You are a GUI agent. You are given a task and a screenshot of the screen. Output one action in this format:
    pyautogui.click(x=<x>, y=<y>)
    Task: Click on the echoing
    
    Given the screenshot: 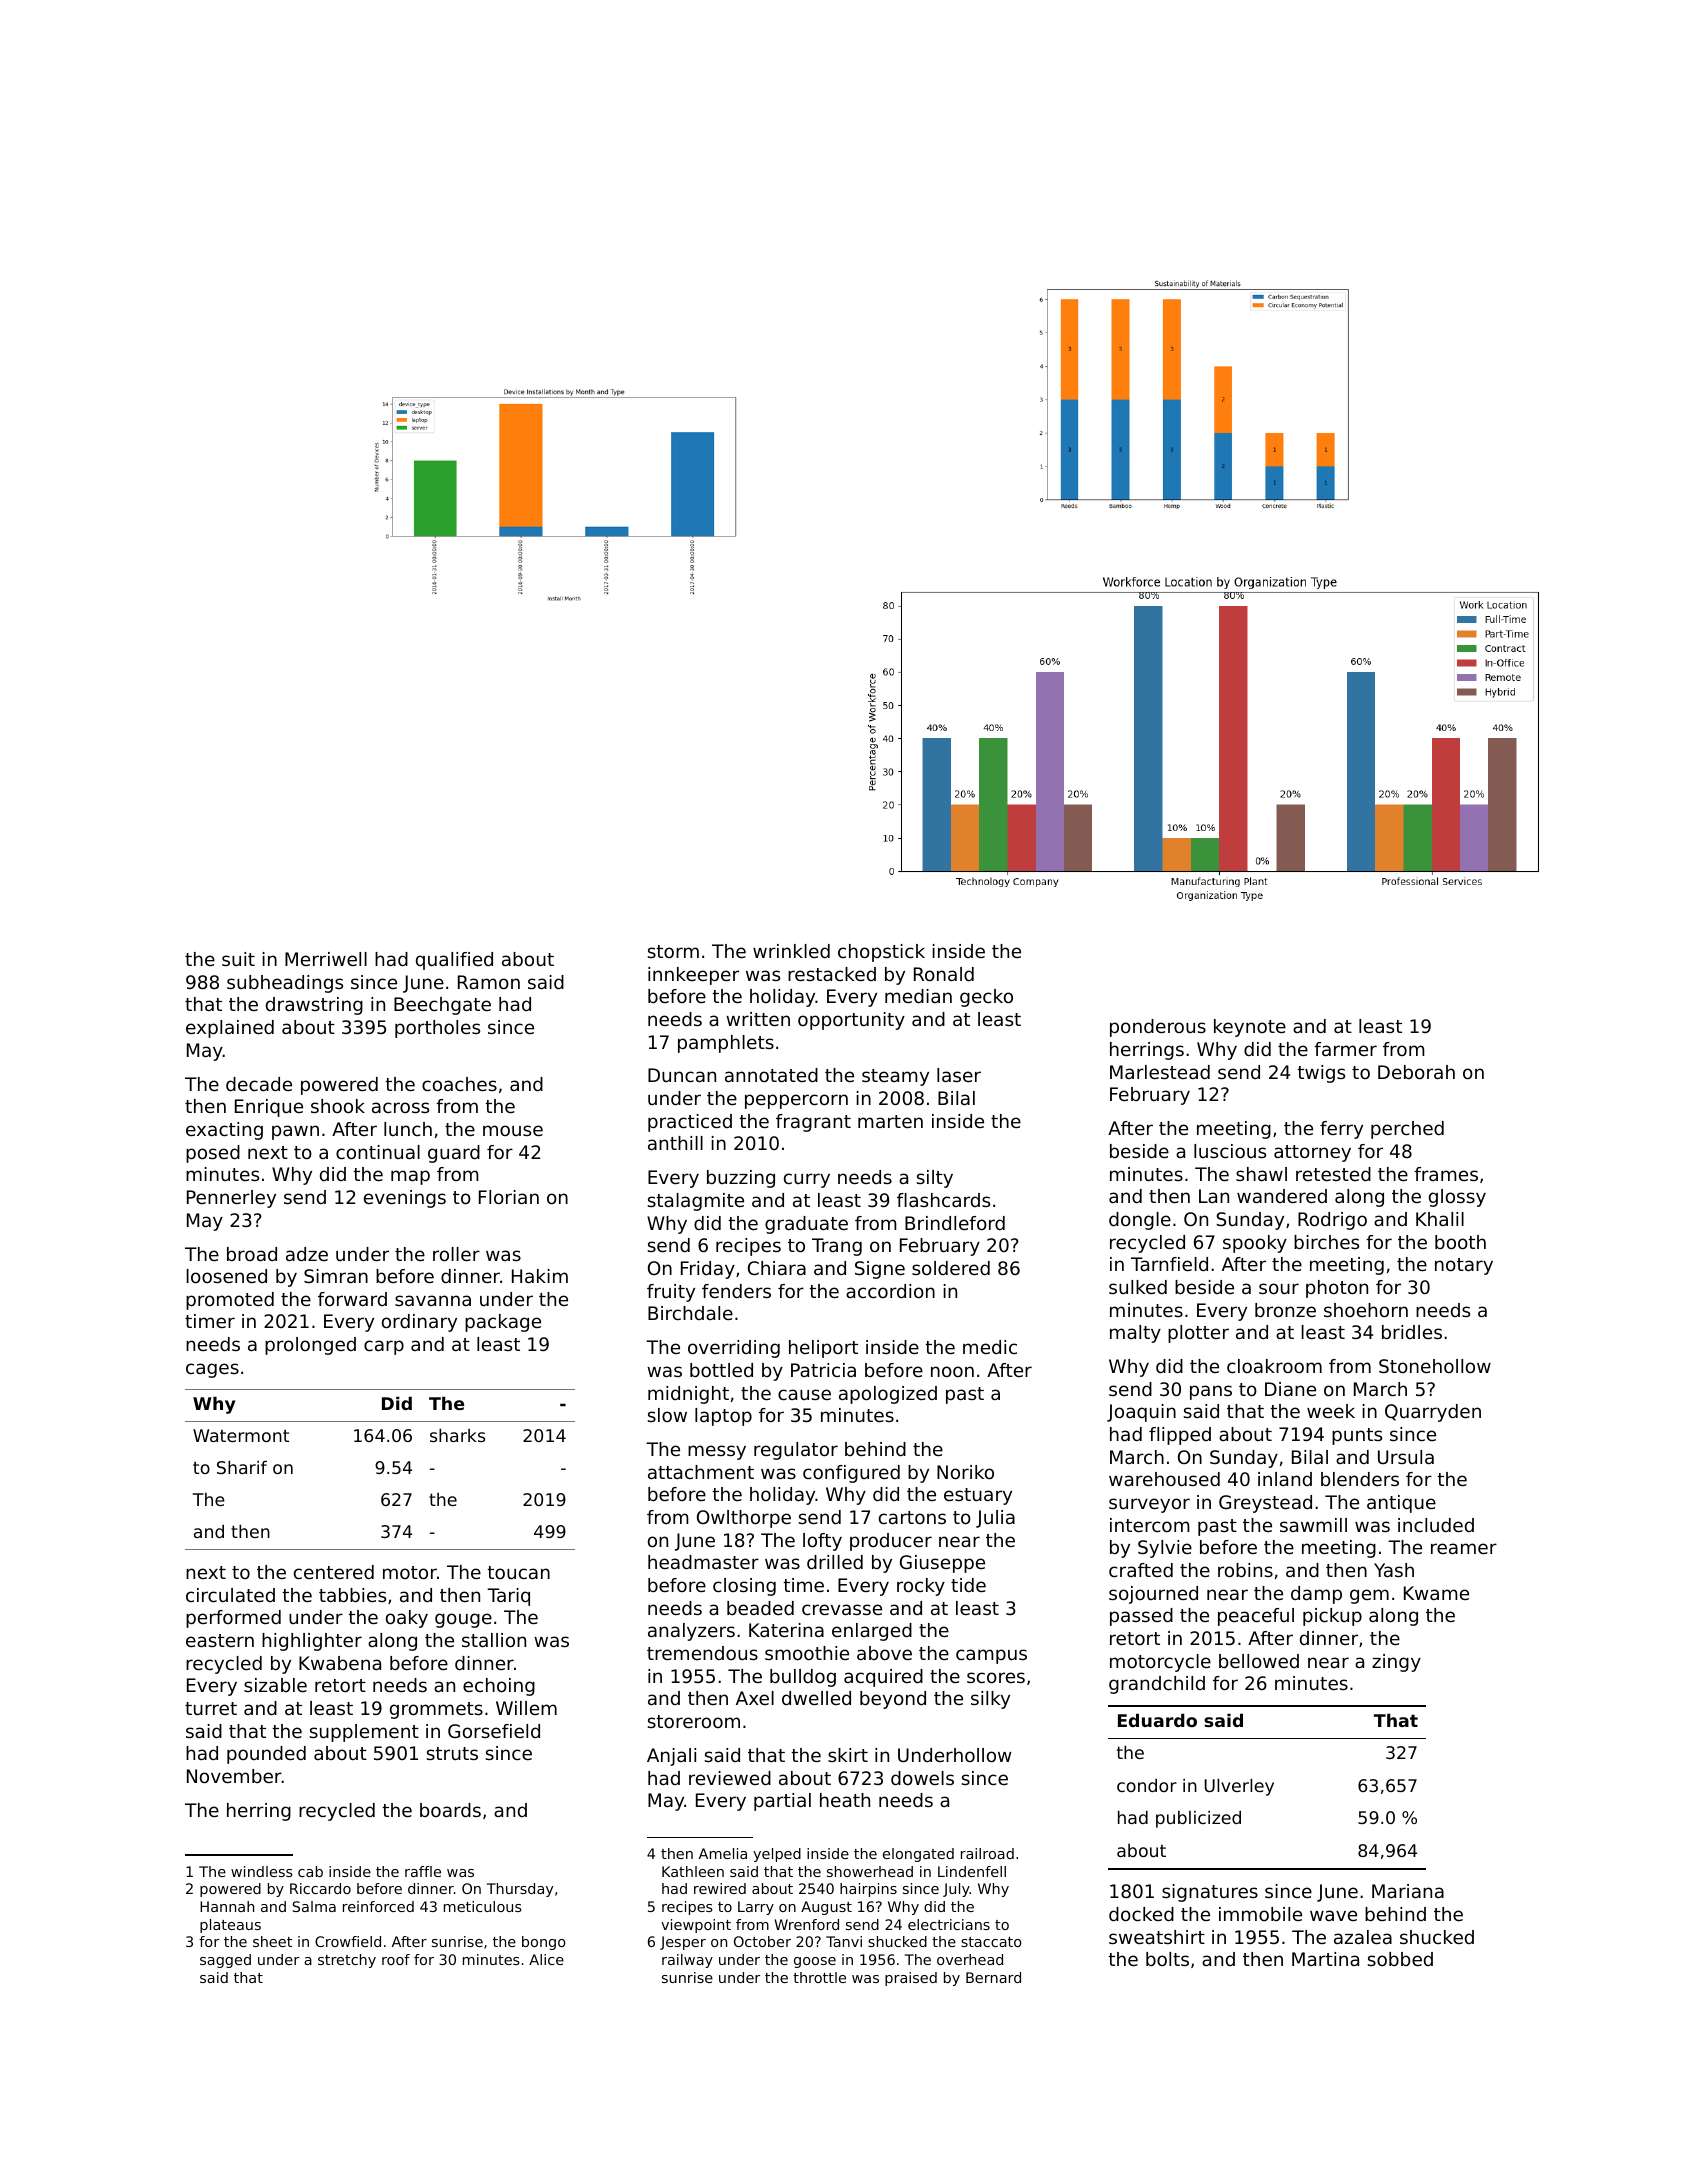 What is the action you would take?
    pyautogui.click(x=499, y=1687)
